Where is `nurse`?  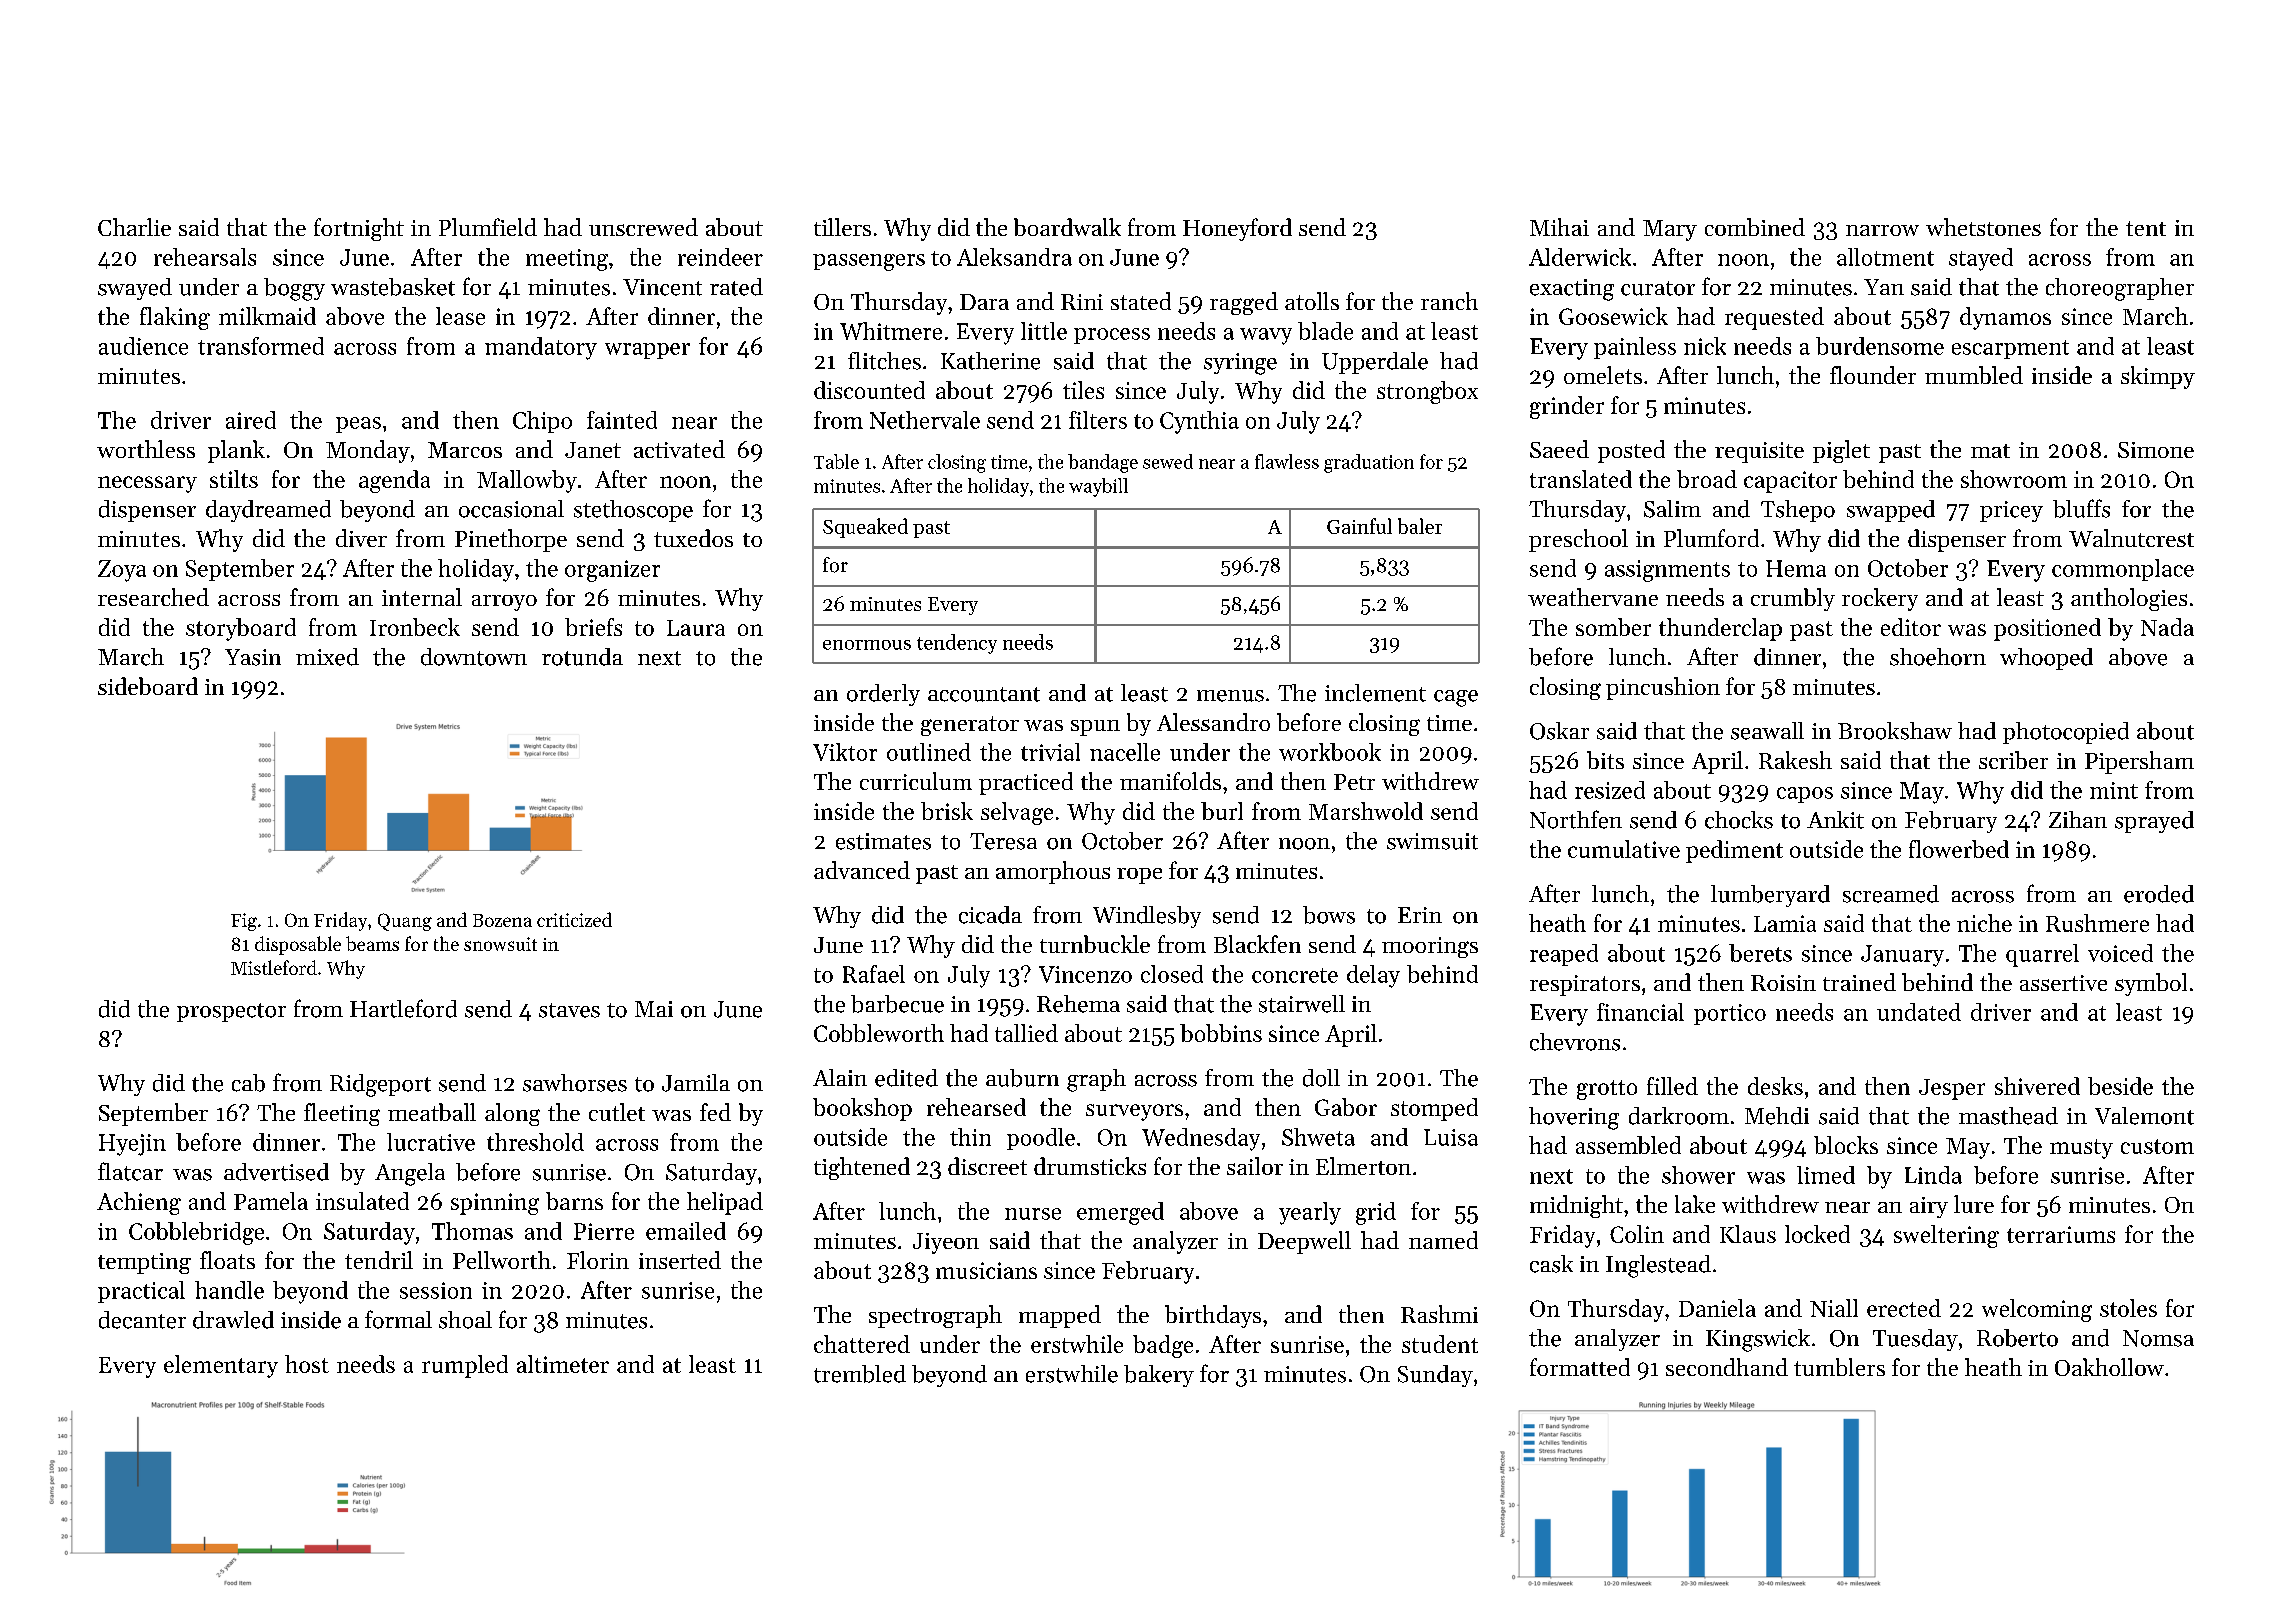
nurse is located at coordinates (1033, 1214).
